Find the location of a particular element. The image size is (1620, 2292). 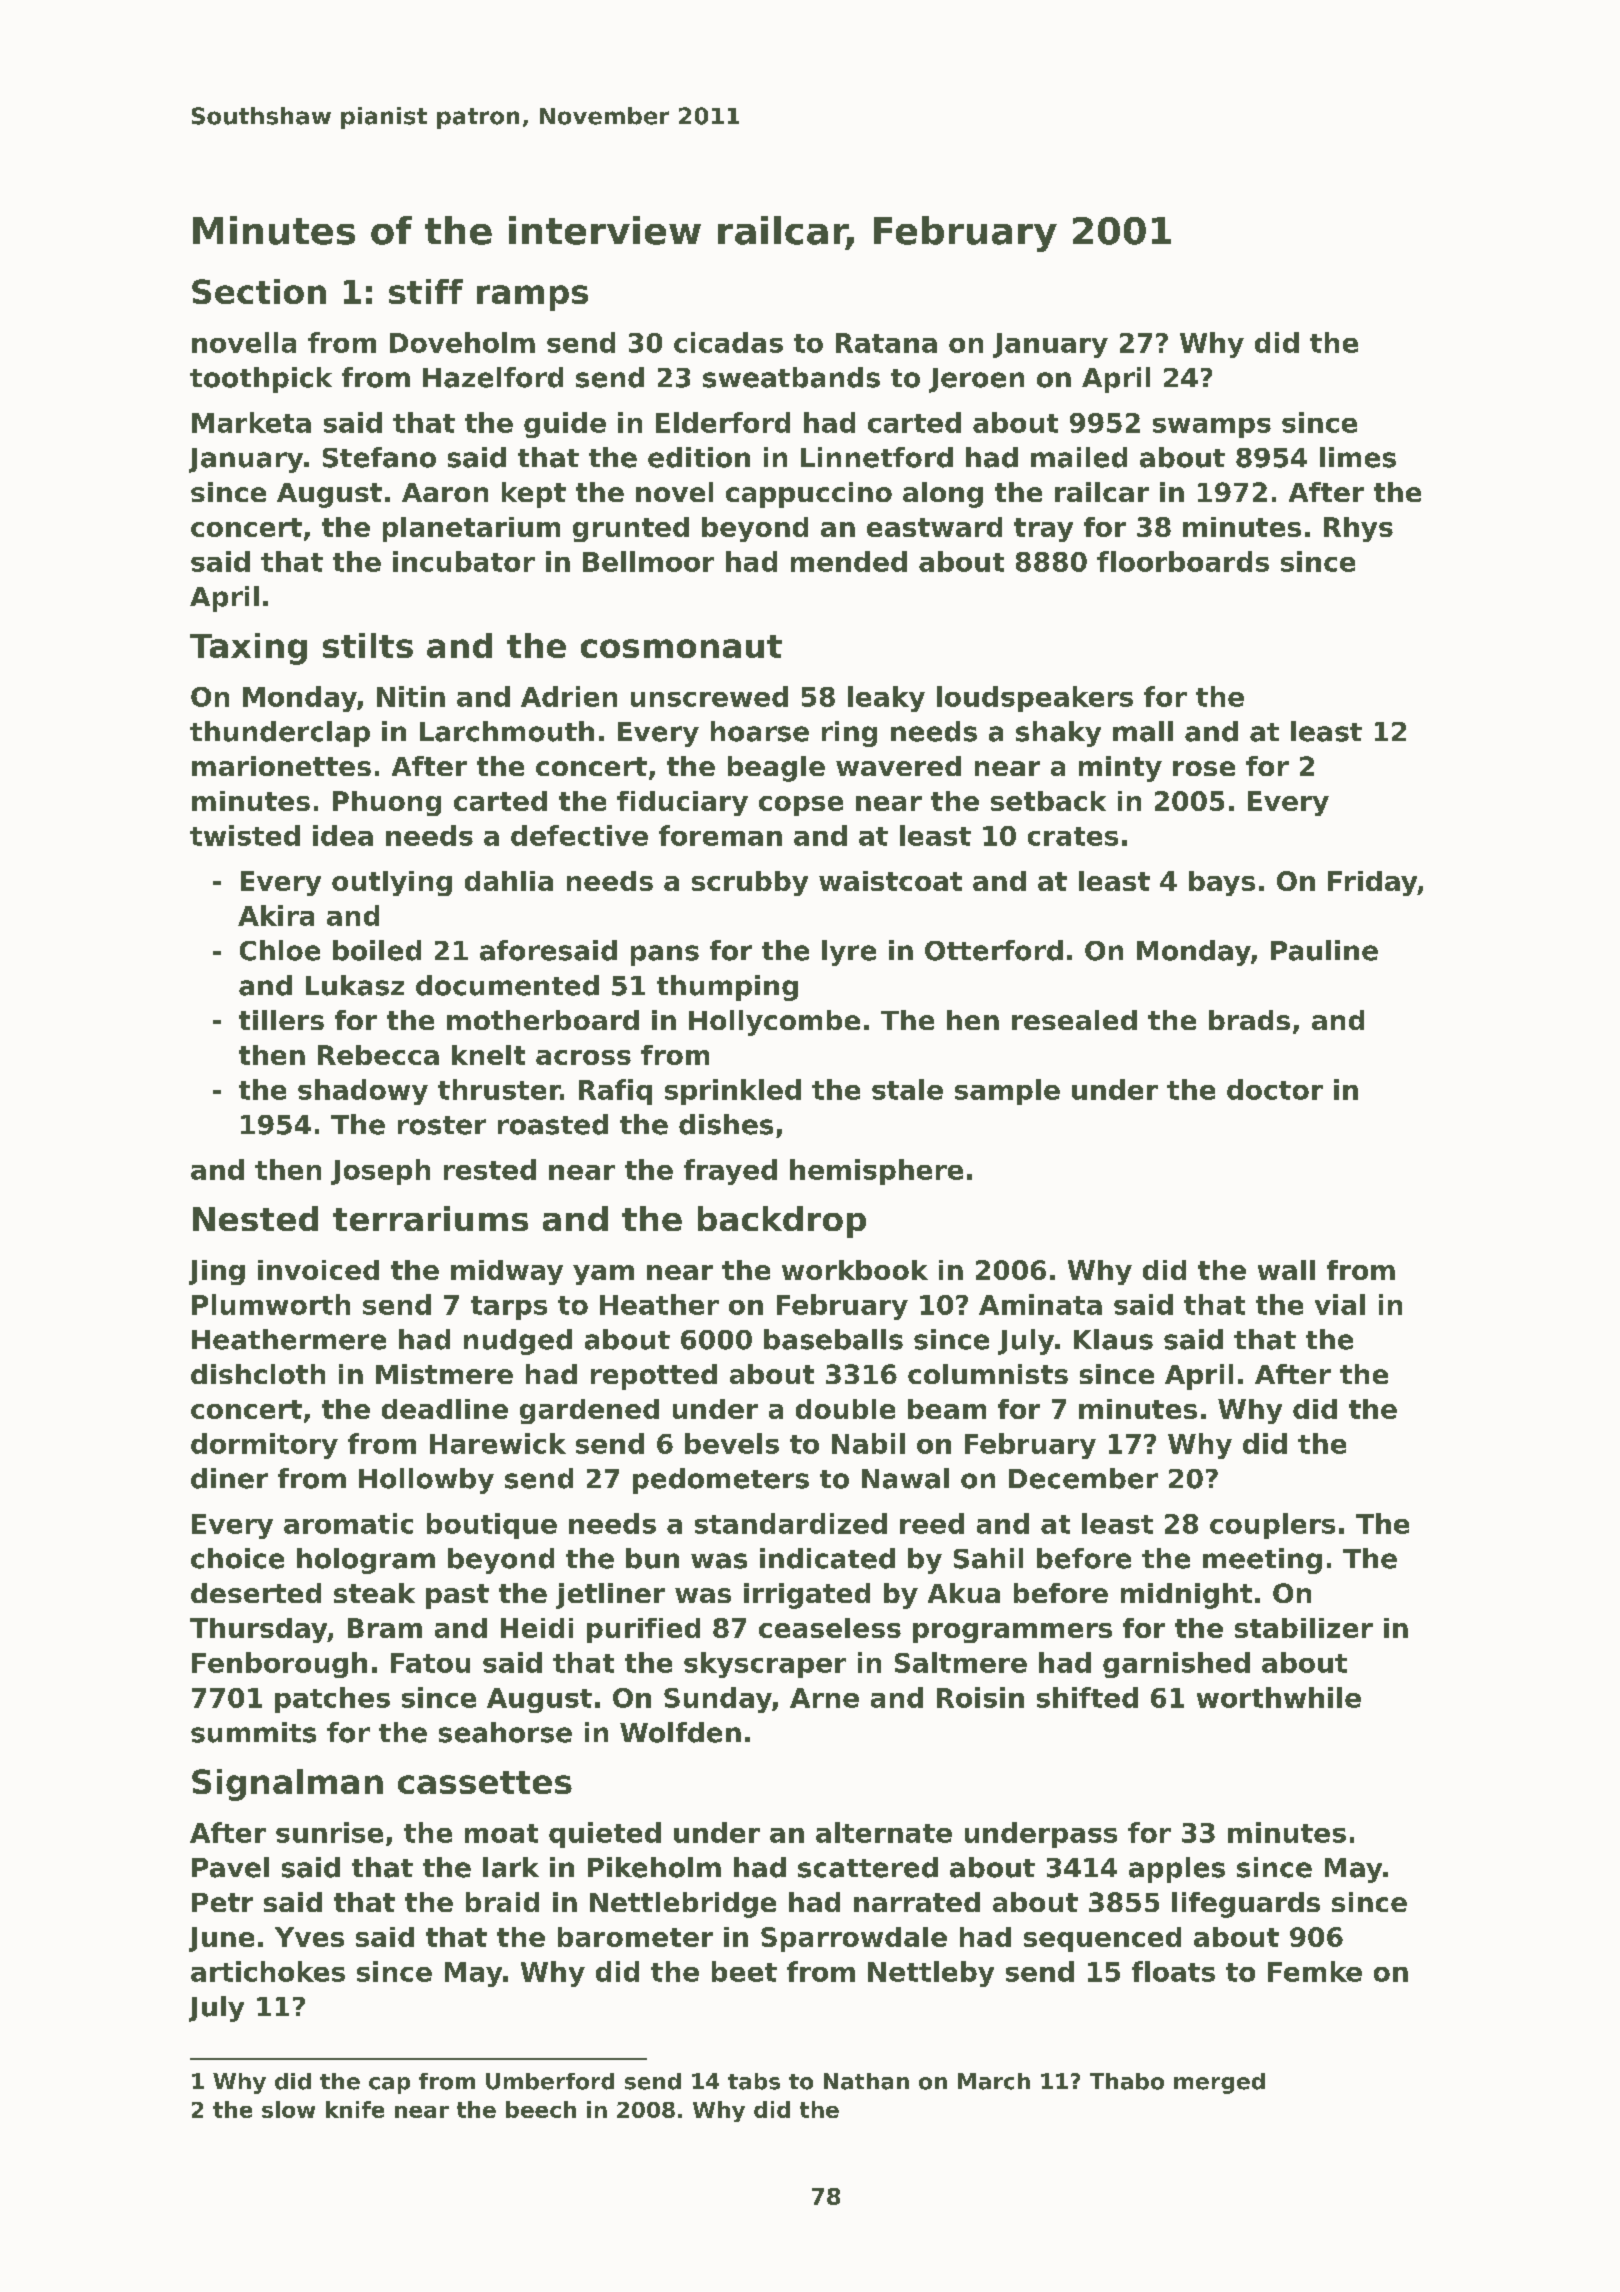

crates is located at coordinates (1073, 836).
